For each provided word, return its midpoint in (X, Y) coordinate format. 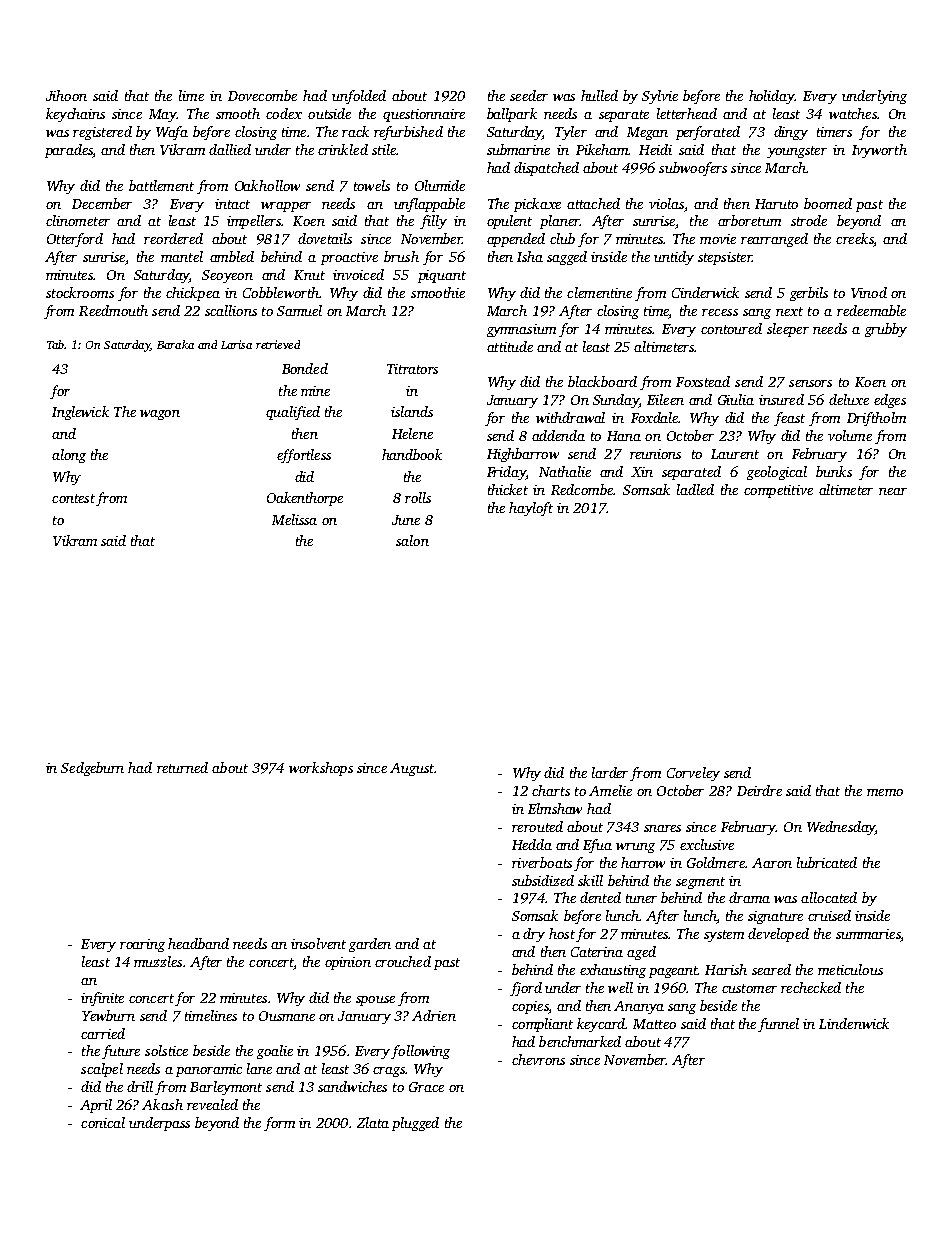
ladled (695, 489)
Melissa (294, 519)
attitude (510, 346)
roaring (142, 945)
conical (103, 1122)
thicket (508, 489)
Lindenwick (854, 1023)
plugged (415, 1124)
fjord (526, 989)
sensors (810, 383)
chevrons (538, 1059)
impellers (254, 222)
